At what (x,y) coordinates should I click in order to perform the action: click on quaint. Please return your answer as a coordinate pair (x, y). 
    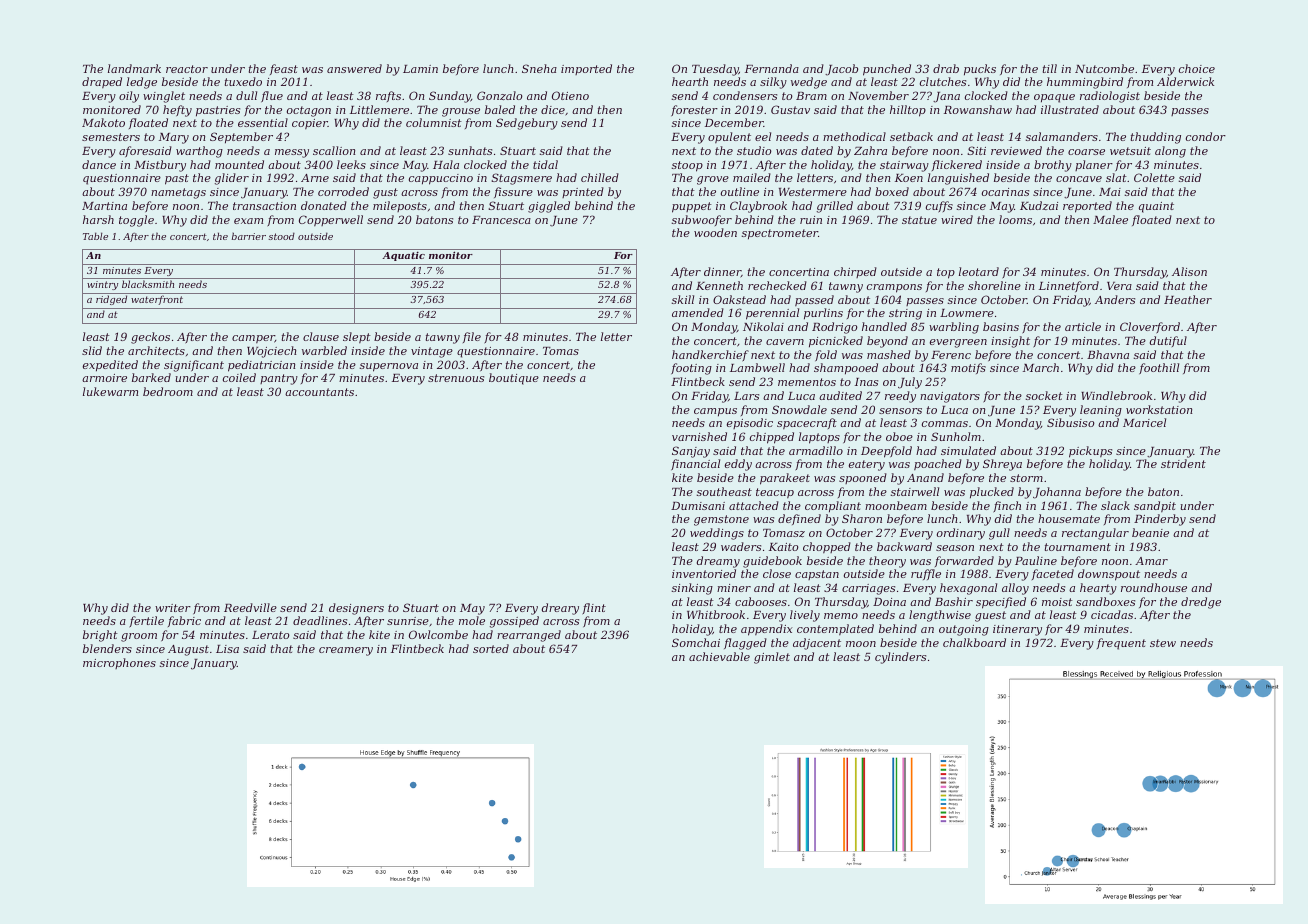
    Looking at the image, I should click on (1156, 207).
